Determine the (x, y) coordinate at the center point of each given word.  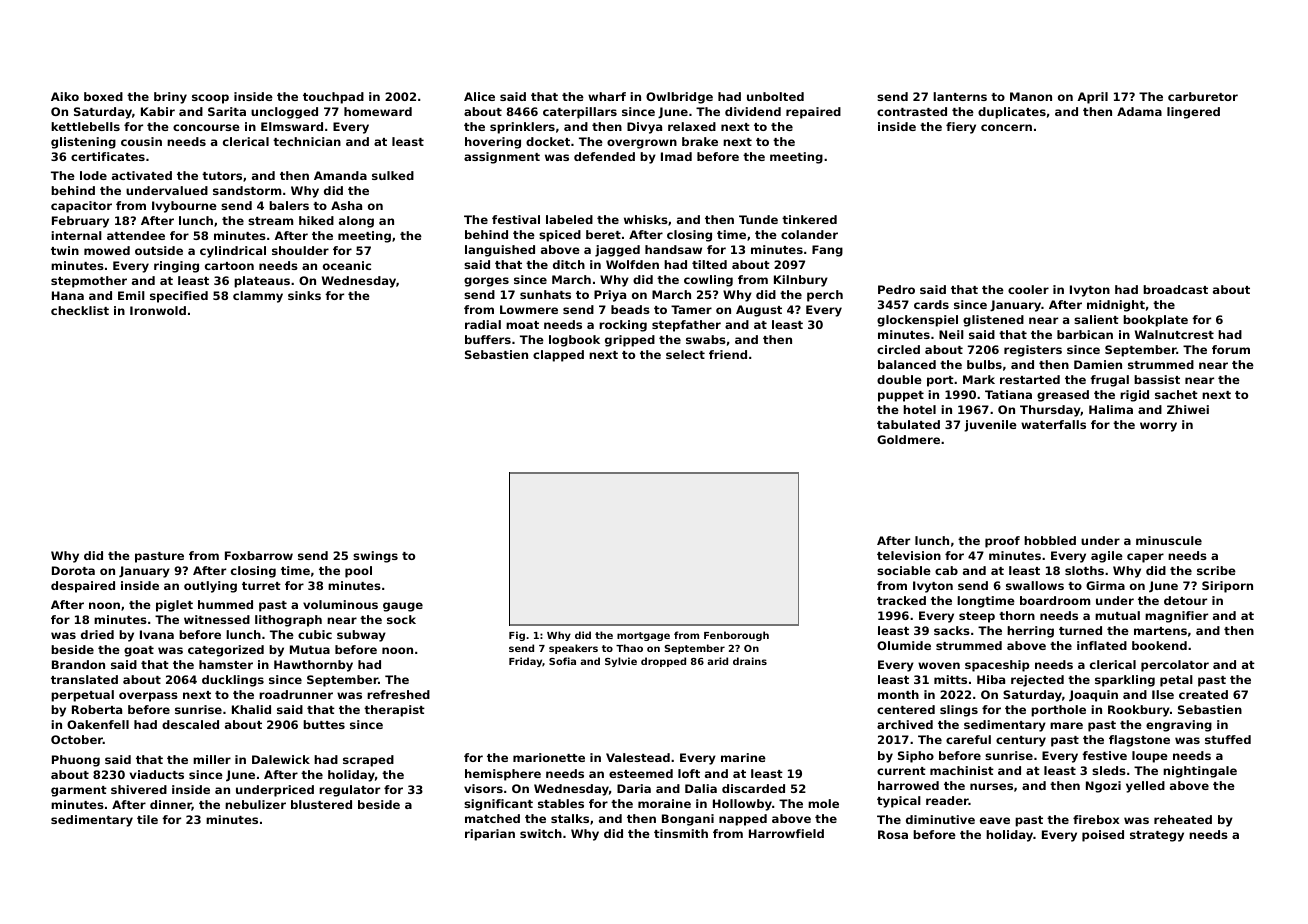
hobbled (1050, 540)
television (909, 555)
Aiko (65, 96)
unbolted (775, 96)
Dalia (701, 788)
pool (358, 572)
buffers (488, 339)
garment (79, 791)
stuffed (1228, 739)
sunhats (545, 294)
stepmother (89, 282)
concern (1006, 127)
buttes (324, 724)
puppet (901, 396)
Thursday (1050, 411)
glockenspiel (917, 321)
